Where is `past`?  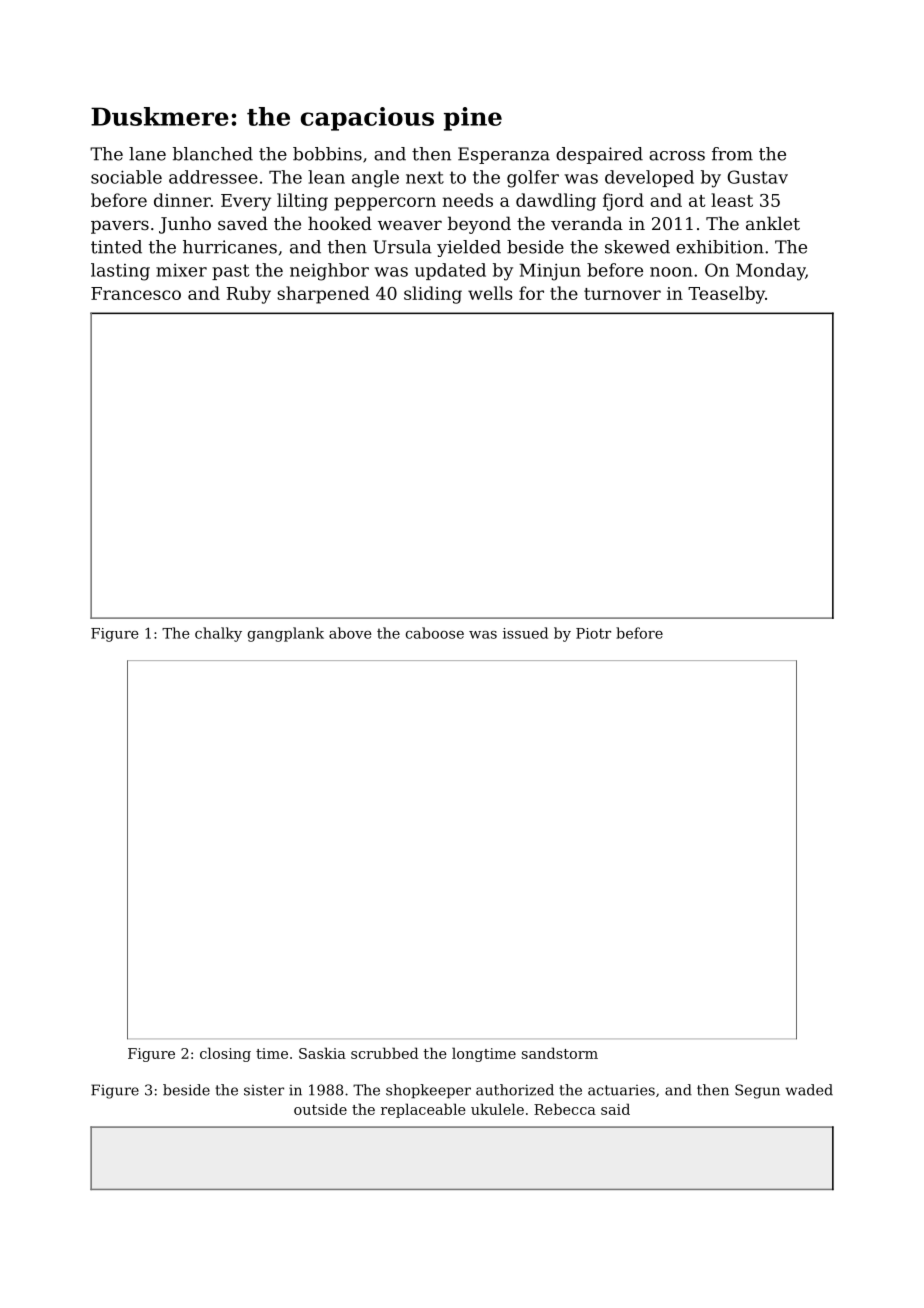 past is located at coordinates (230, 272).
